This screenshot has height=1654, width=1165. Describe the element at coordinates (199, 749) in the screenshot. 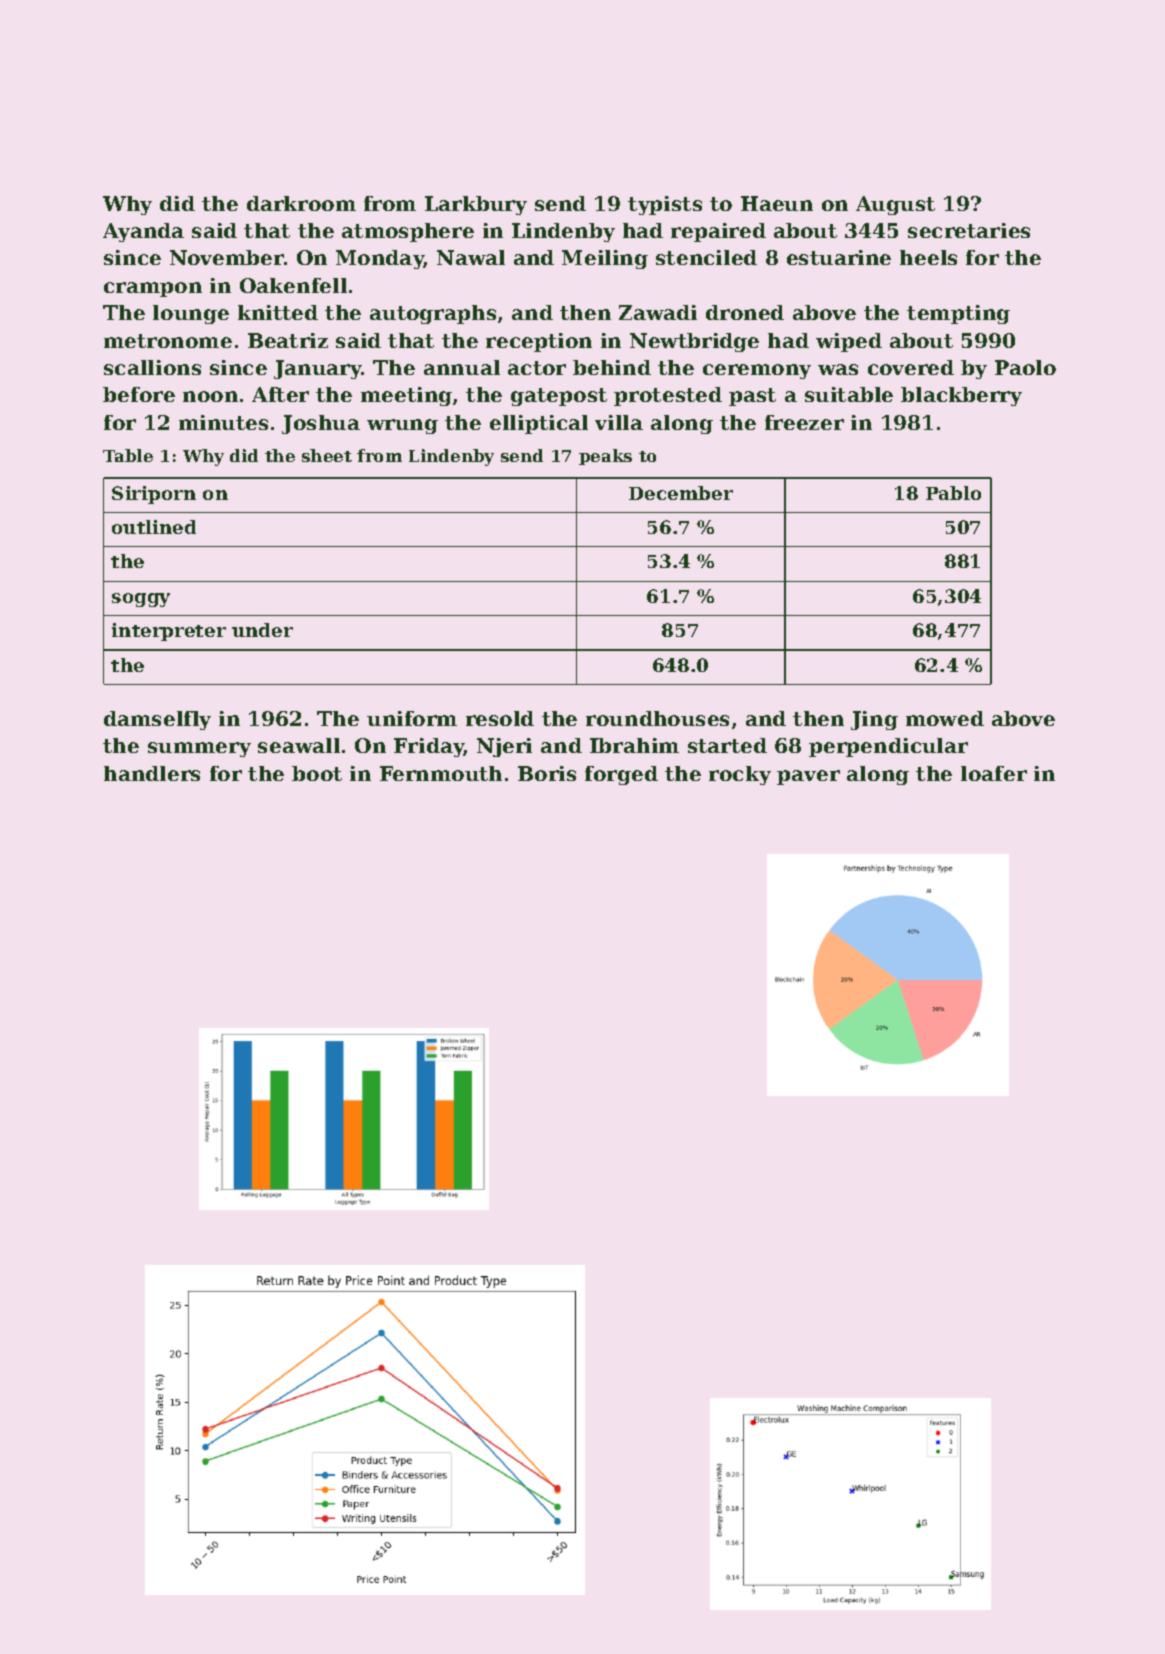

I see `summery` at that location.
